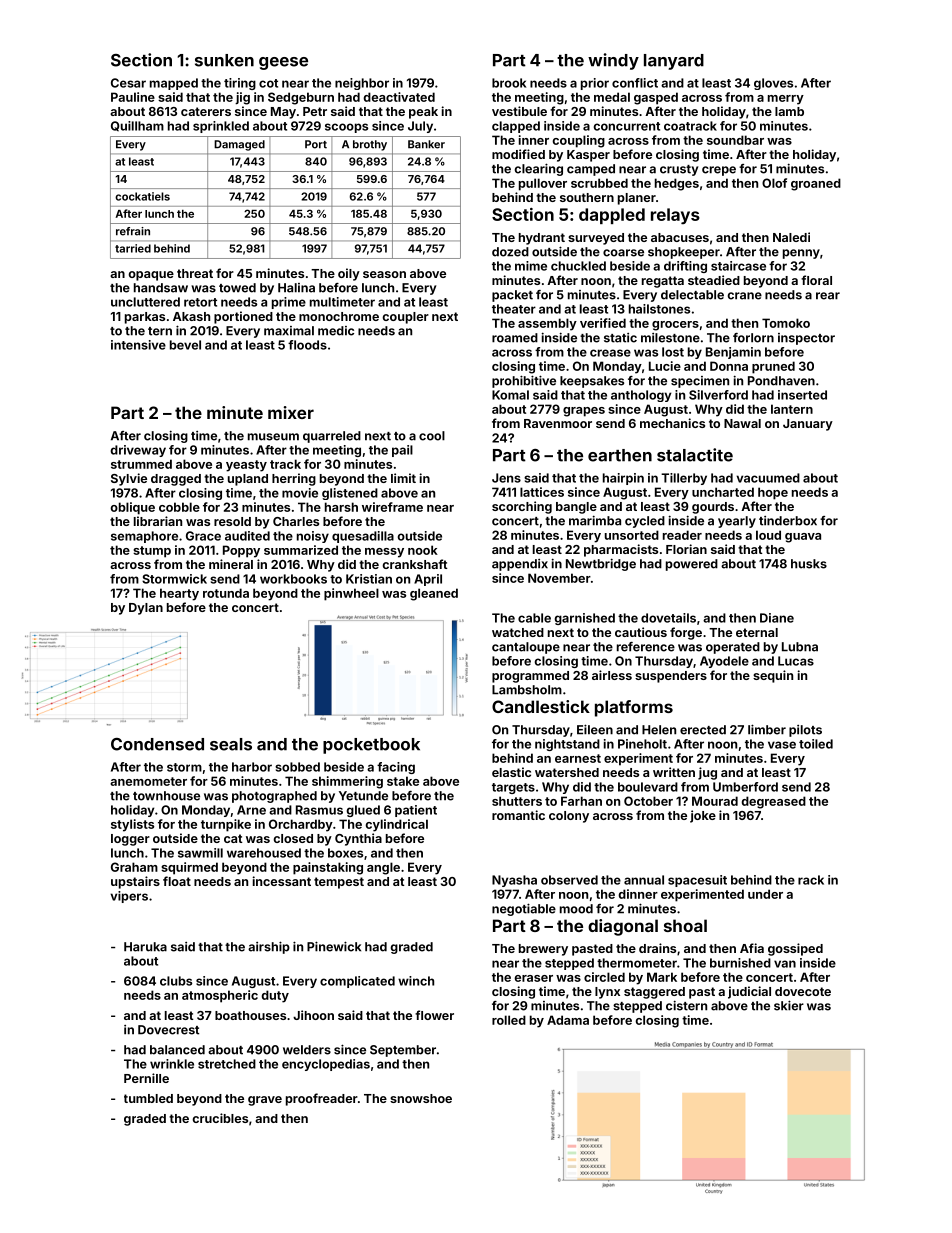  What do you see at coordinates (246, 466) in the image?
I see `yeasty` at bounding box center [246, 466].
